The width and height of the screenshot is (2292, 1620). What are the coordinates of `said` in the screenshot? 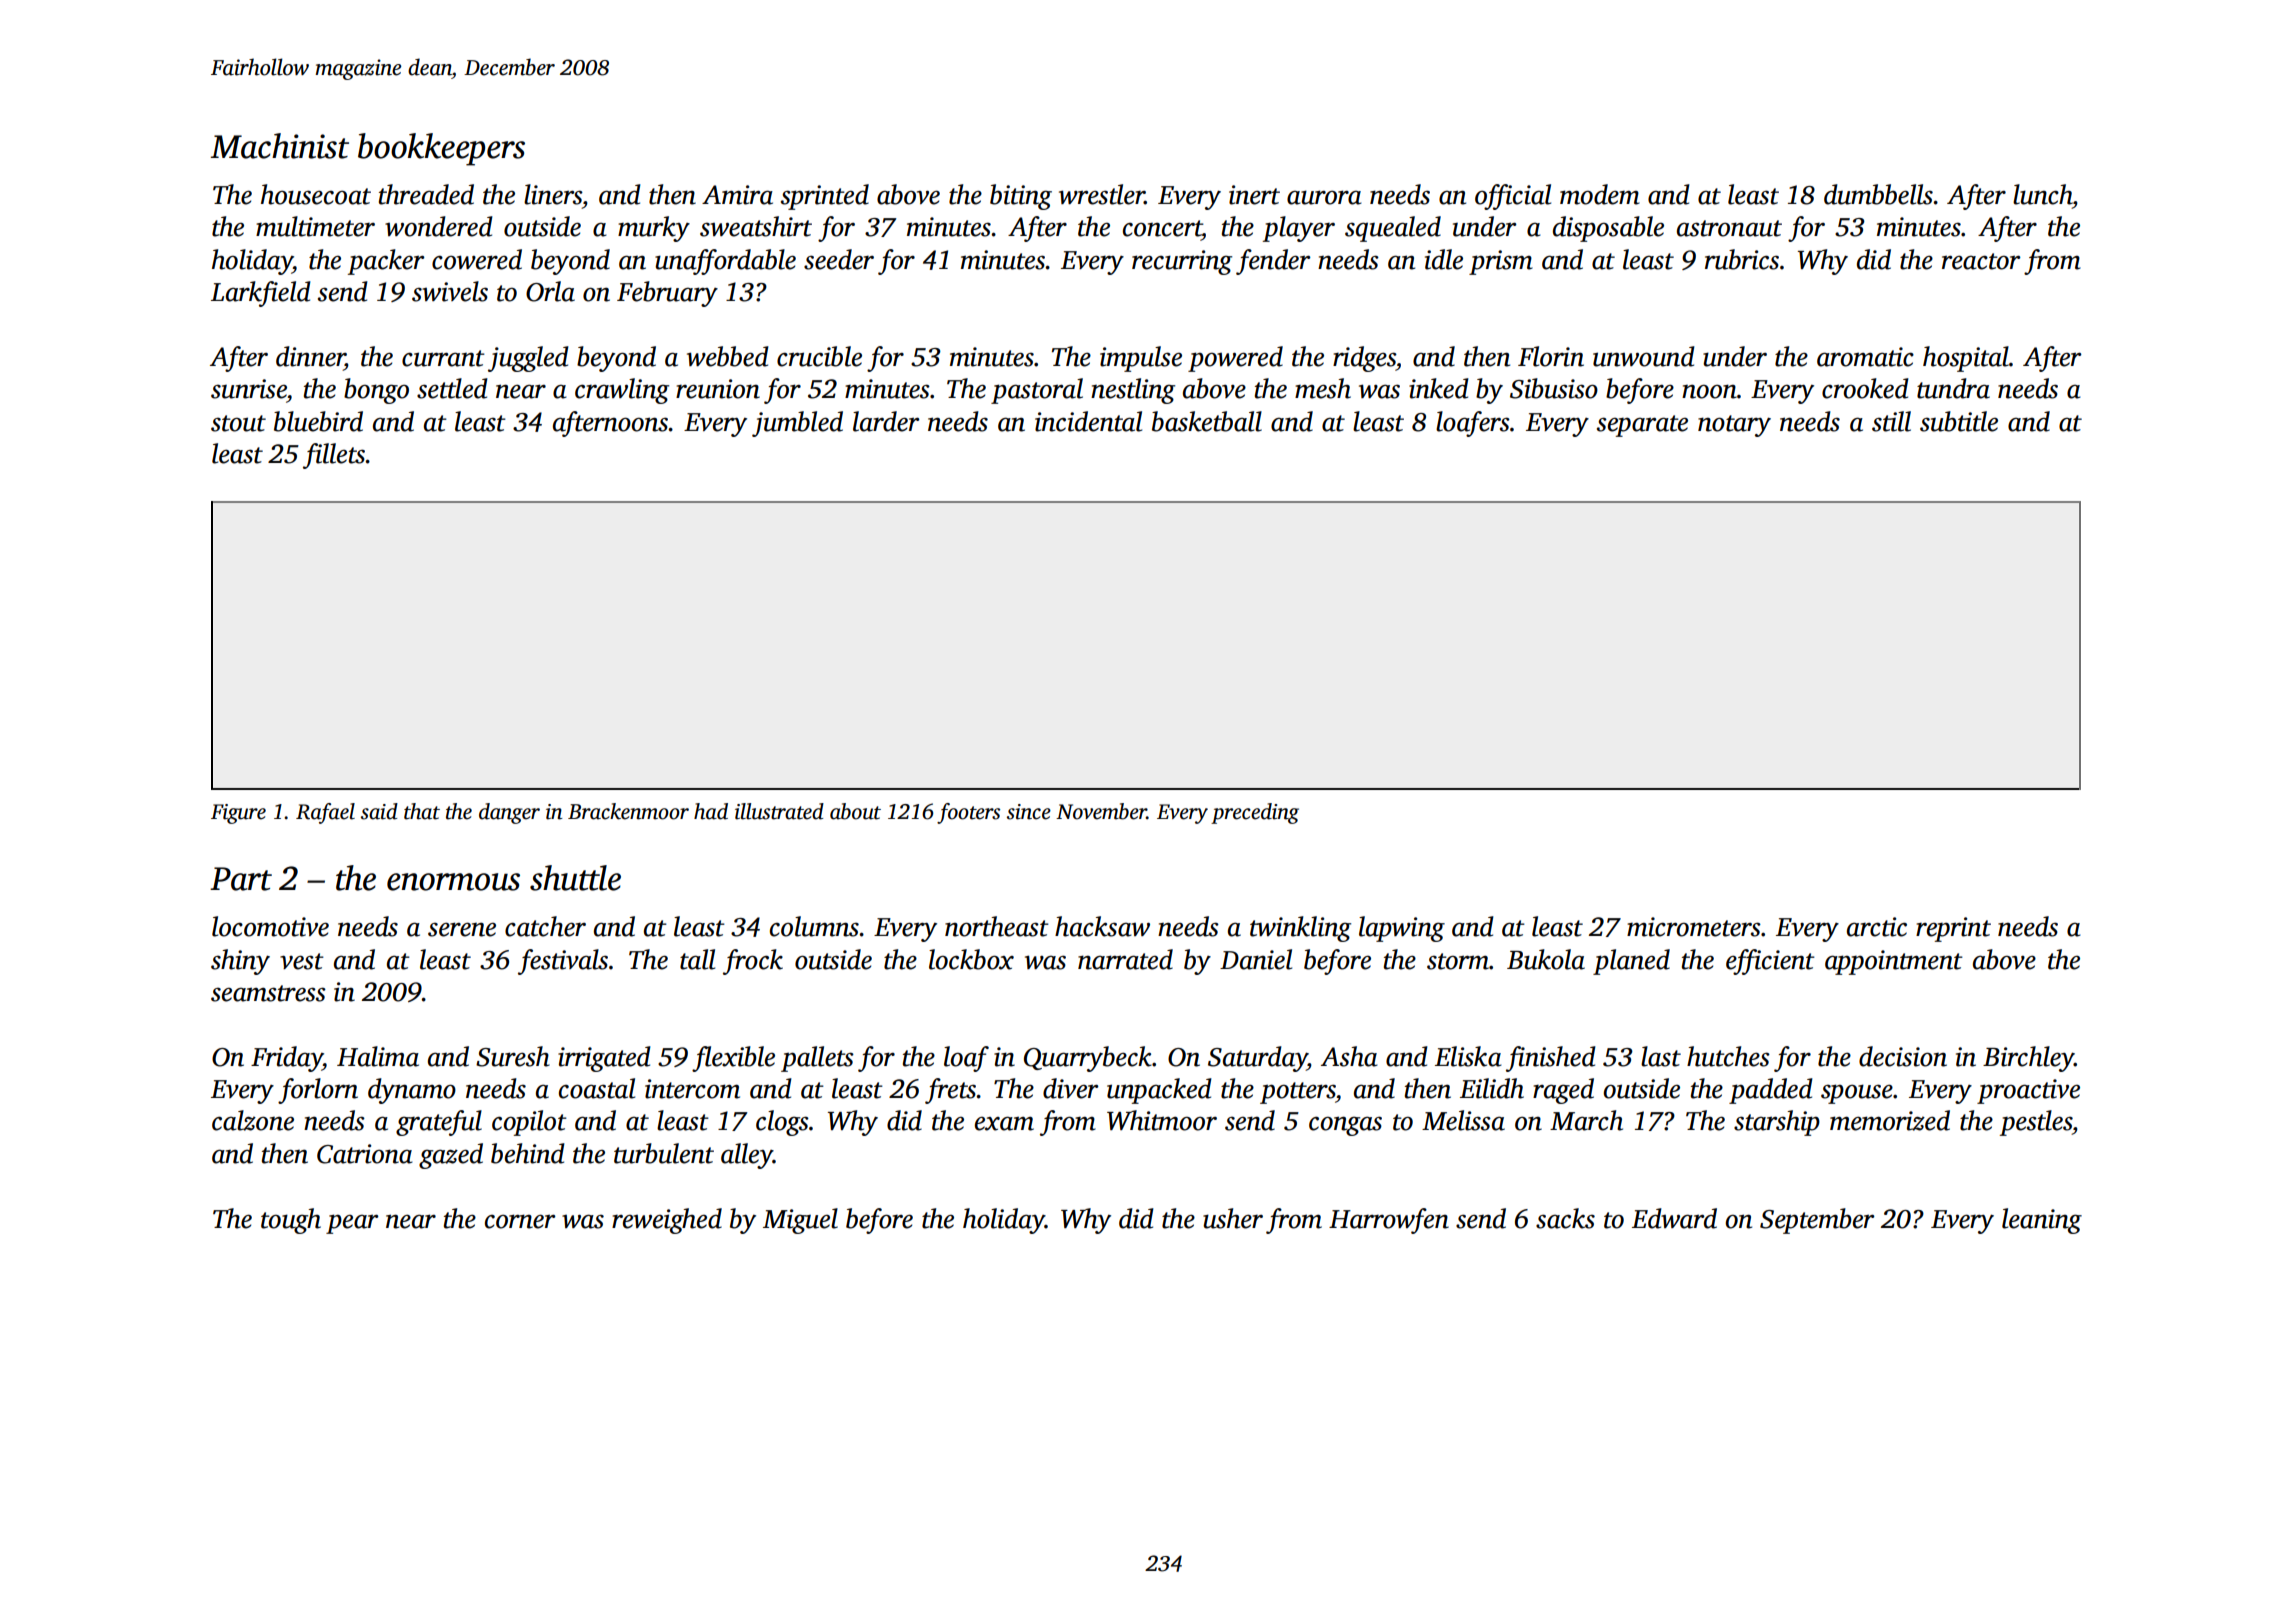 It's located at (379, 811).
